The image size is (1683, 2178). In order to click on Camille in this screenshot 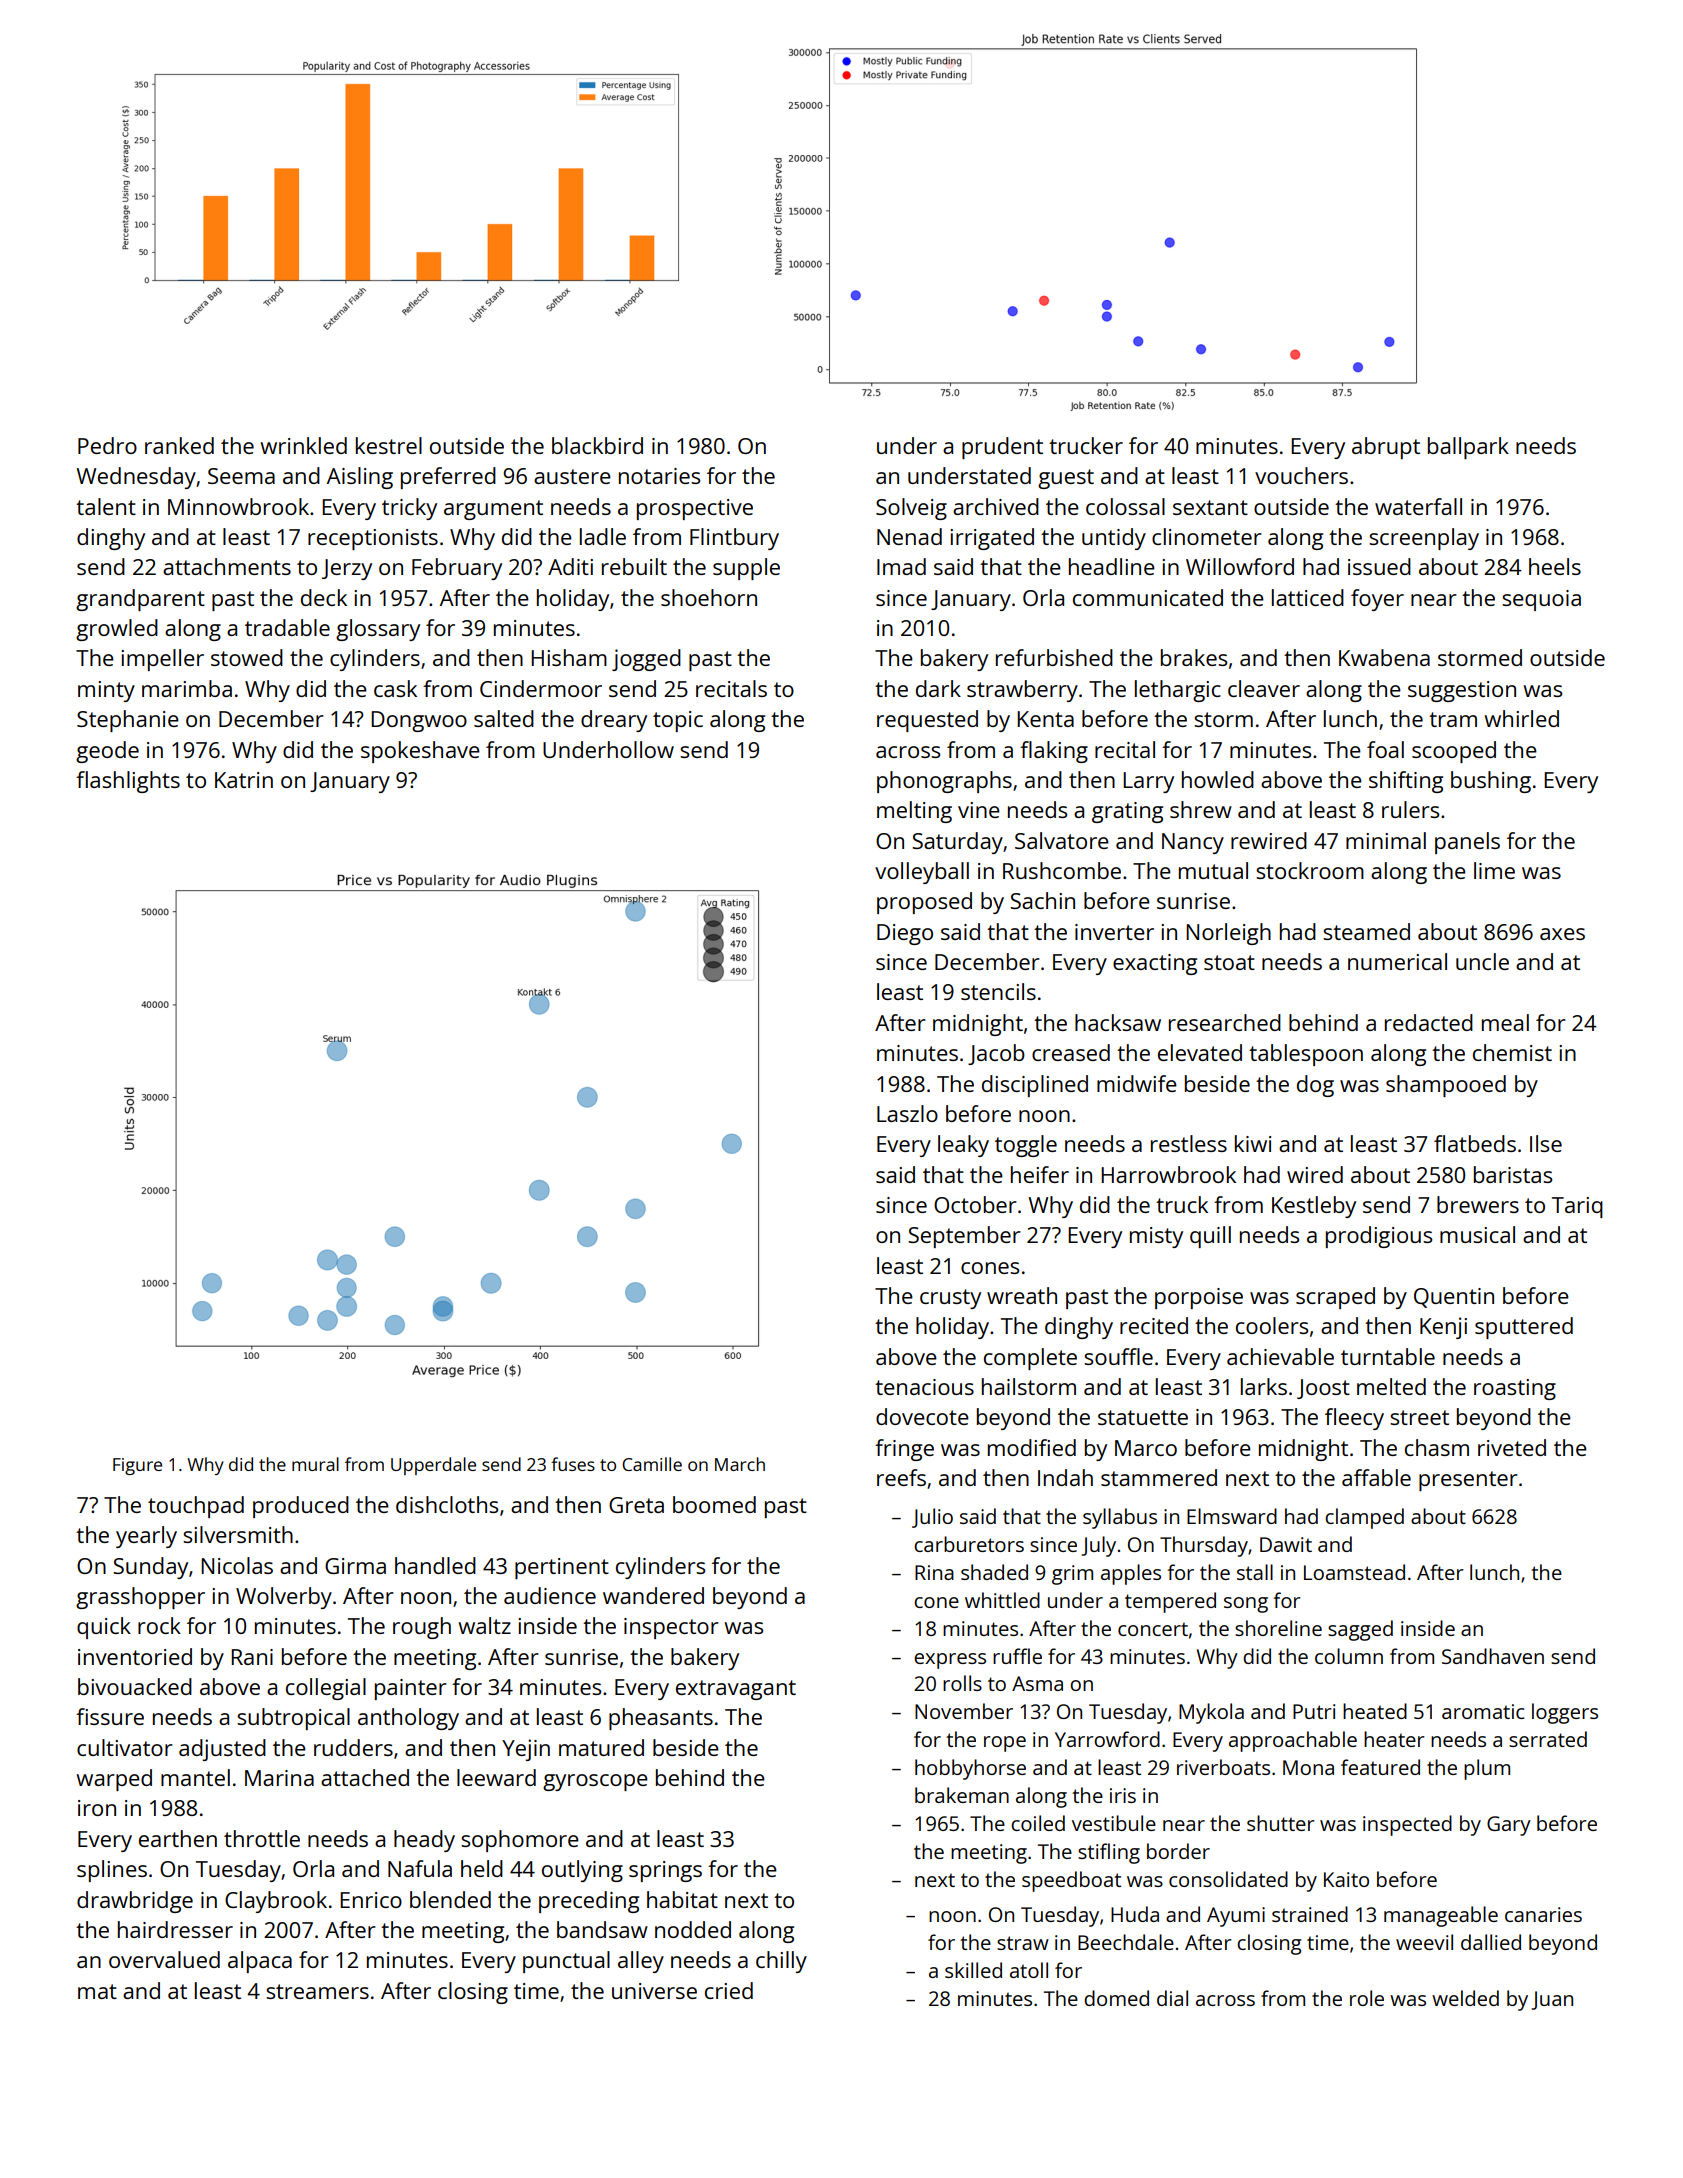, I will do `click(652, 1464)`.
